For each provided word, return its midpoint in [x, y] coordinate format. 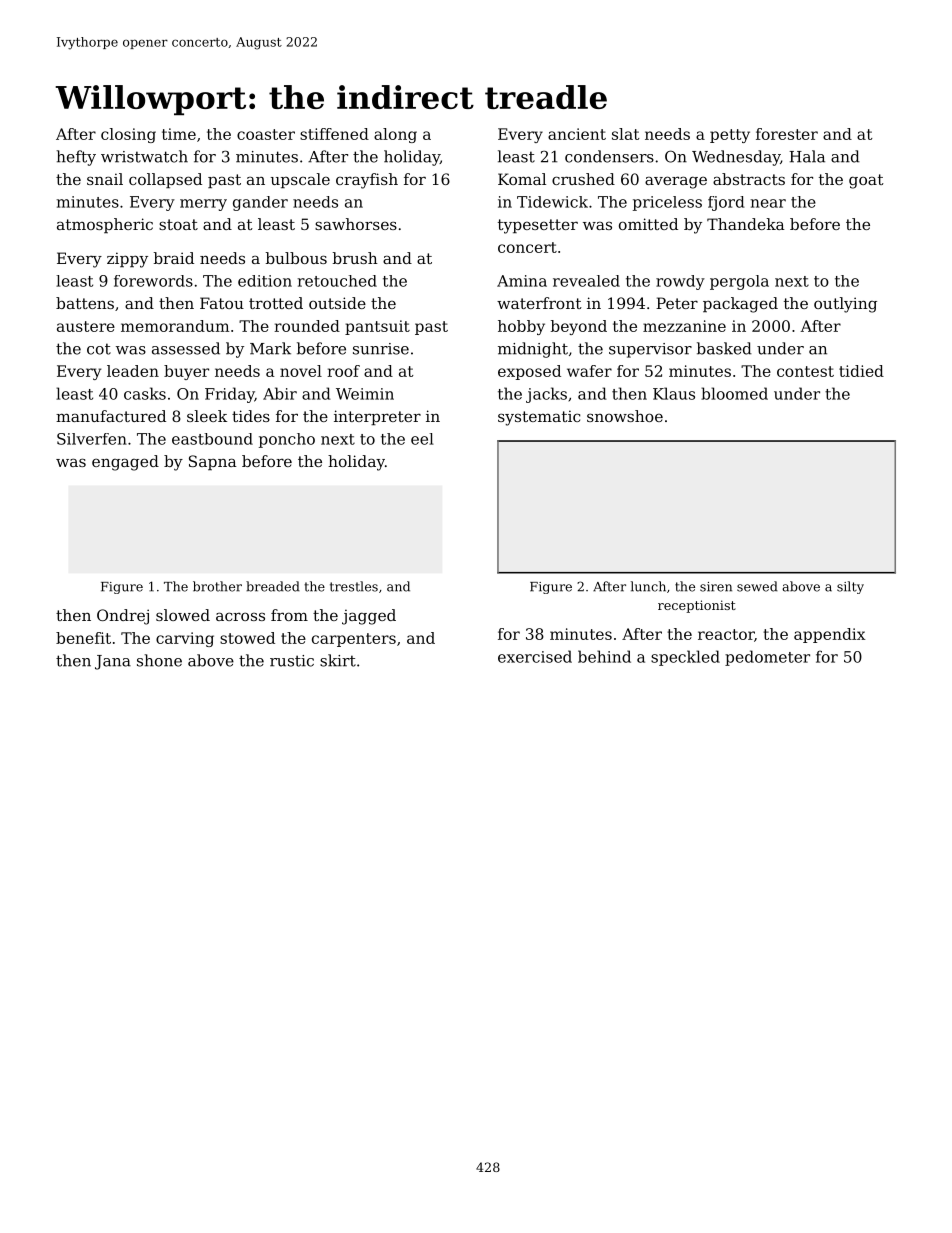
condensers [609, 156]
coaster [266, 134]
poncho [287, 440]
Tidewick [552, 202]
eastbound [212, 439]
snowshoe [625, 416]
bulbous [296, 258]
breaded [273, 586]
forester [787, 134]
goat [866, 181]
